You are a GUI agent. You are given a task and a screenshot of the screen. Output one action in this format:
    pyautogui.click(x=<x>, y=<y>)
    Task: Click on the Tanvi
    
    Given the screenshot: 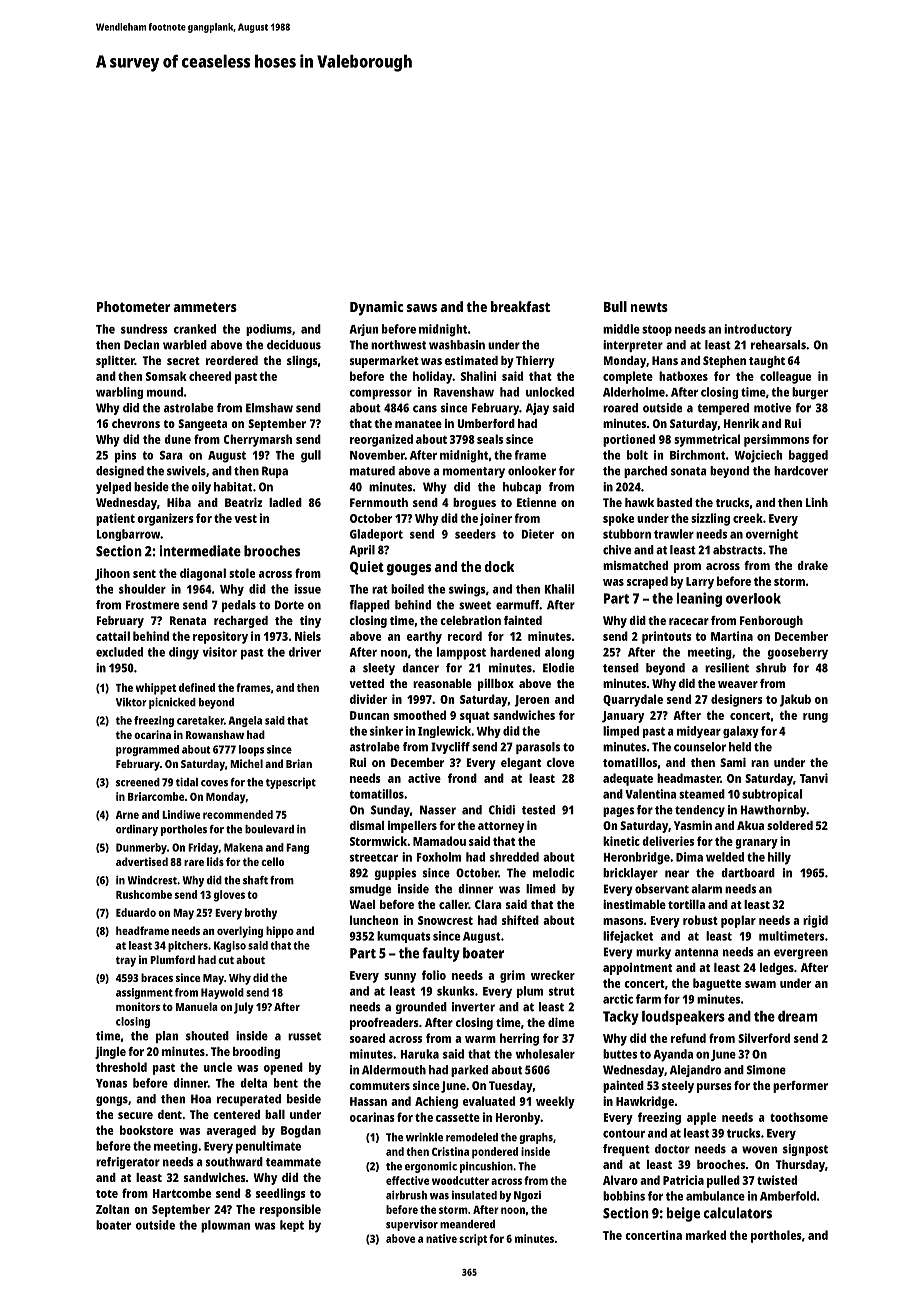 What is the action you would take?
    pyautogui.click(x=814, y=778)
